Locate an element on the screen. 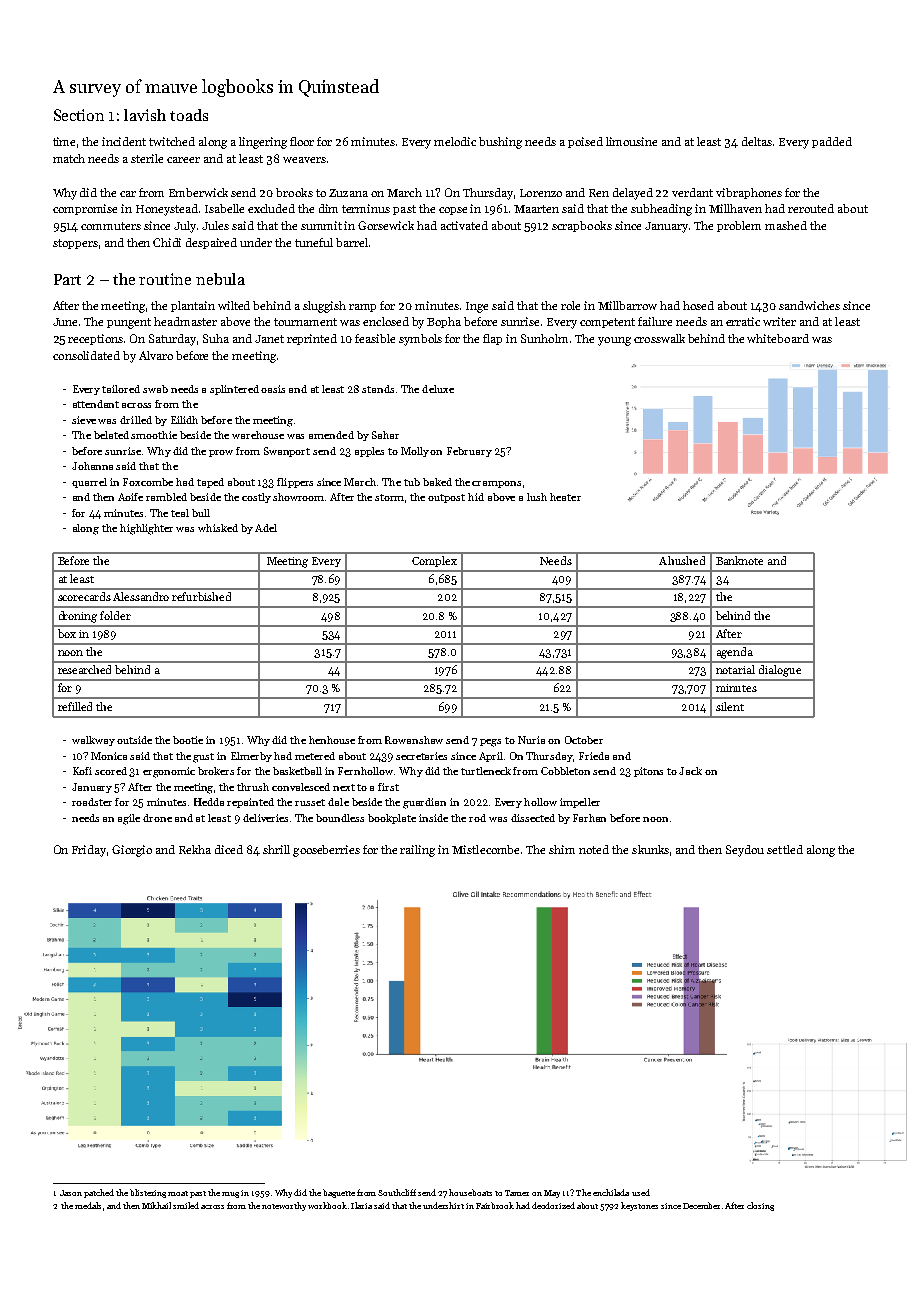 Image resolution: width=924 pixels, height=1308 pixels. melodic is located at coordinates (455, 141).
